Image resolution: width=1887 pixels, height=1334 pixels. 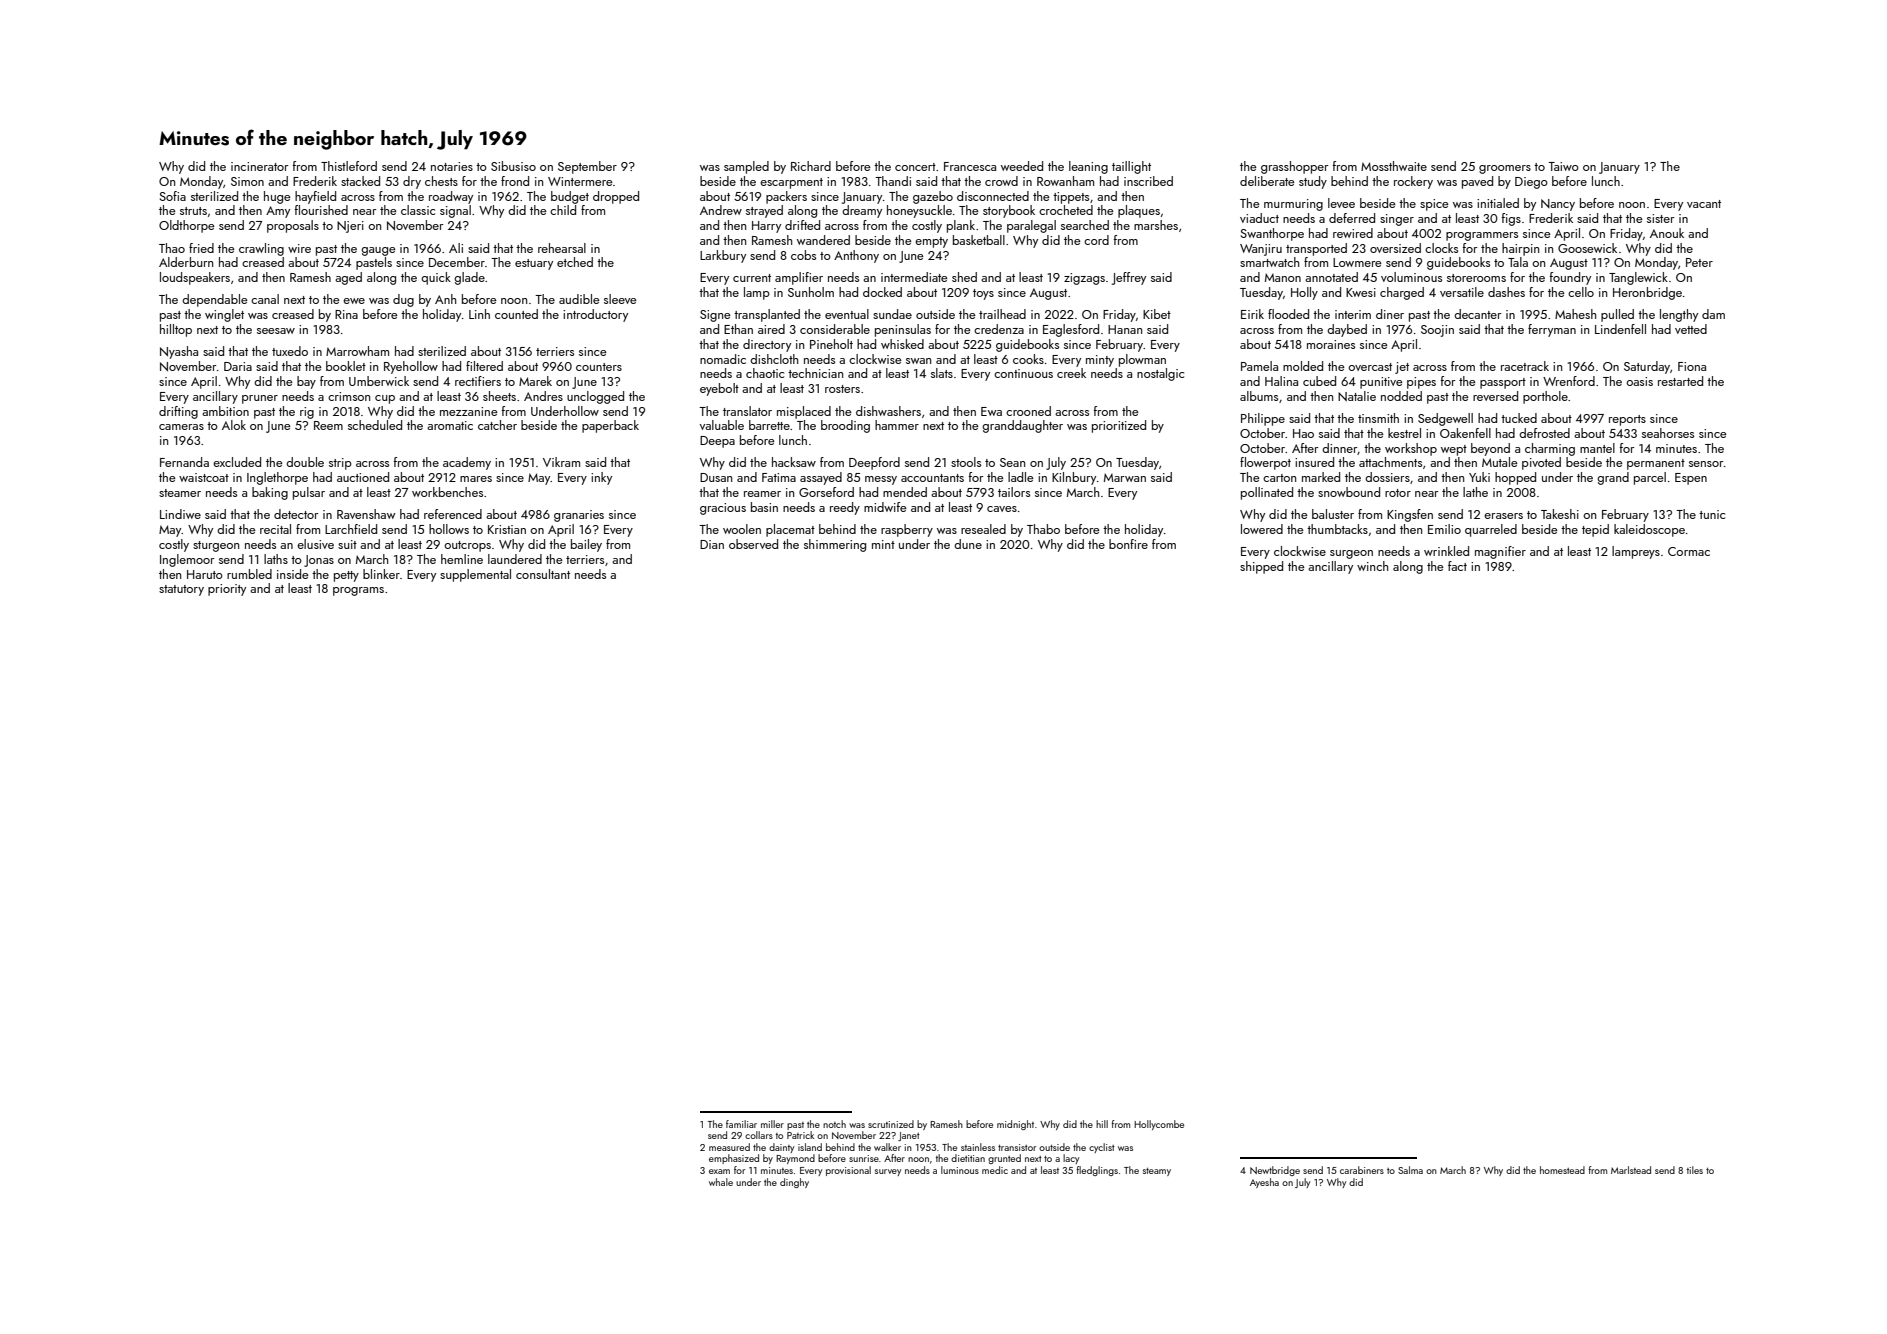 I want to click on scrutinized, so click(x=891, y=1124).
